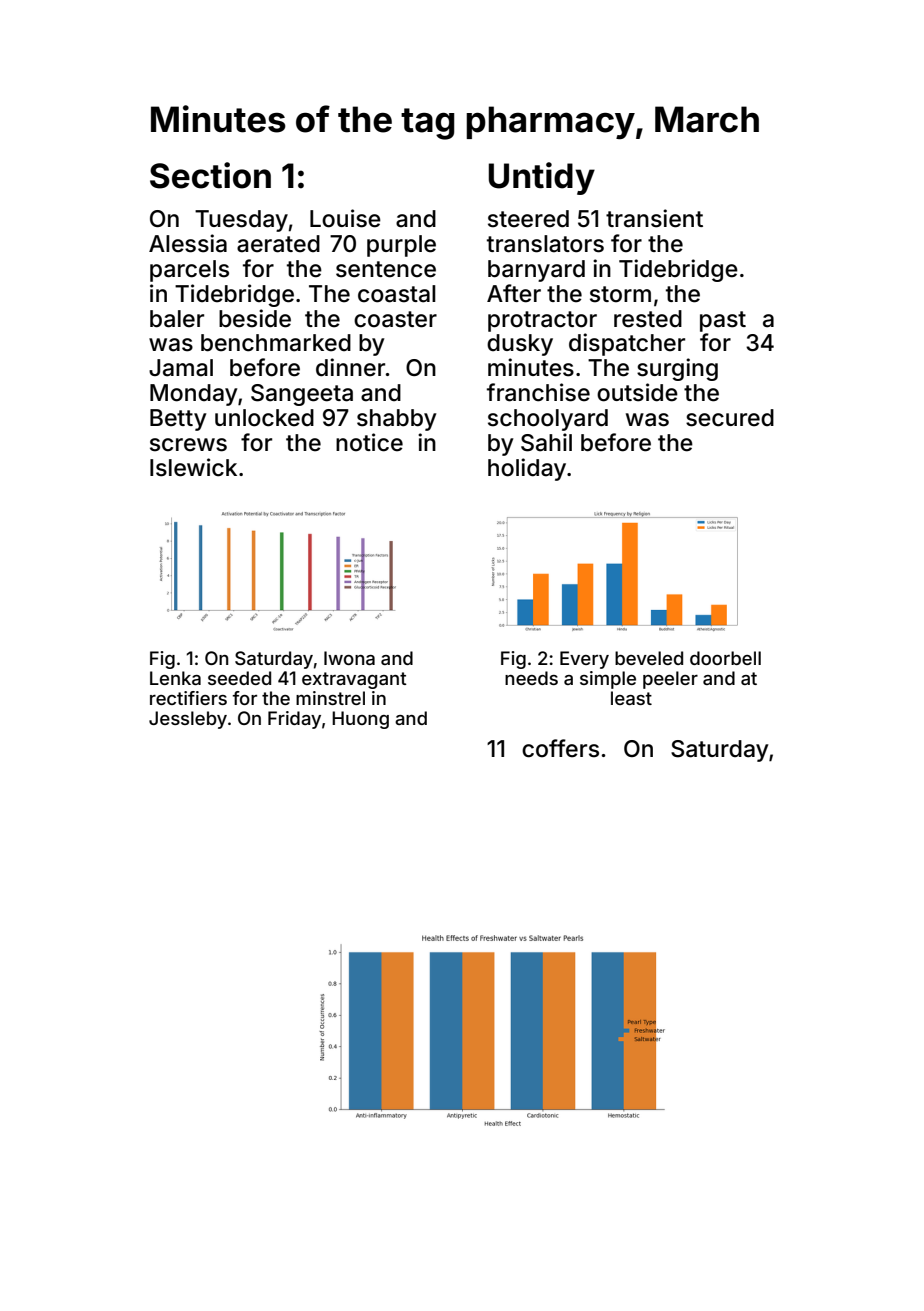 This document has height=1311, width=924. What do you see at coordinates (542, 178) in the document?
I see `Untidy` at bounding box center [542, 178].
